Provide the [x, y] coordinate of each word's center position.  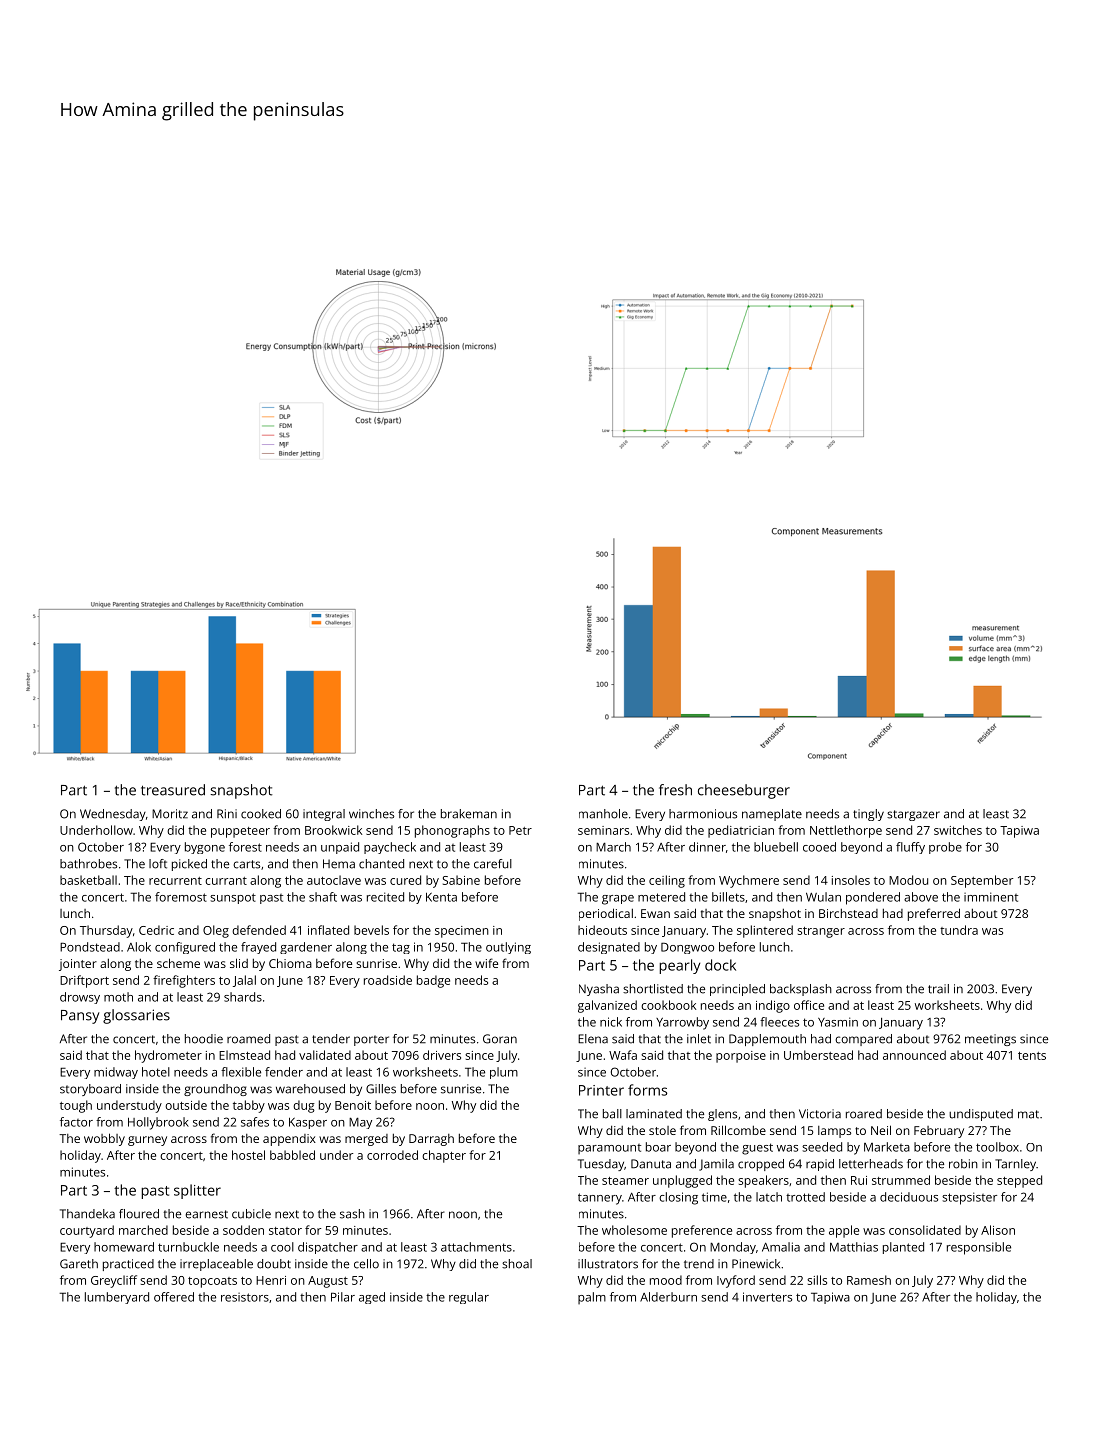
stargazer [913, 815]
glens [722, 1115]
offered [174, 1297]
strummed [901, 1180]
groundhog [215, 1090]
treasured [173, 790]
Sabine [461, 880]
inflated [328, 930]
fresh [675, 790]
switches [958, 830]
